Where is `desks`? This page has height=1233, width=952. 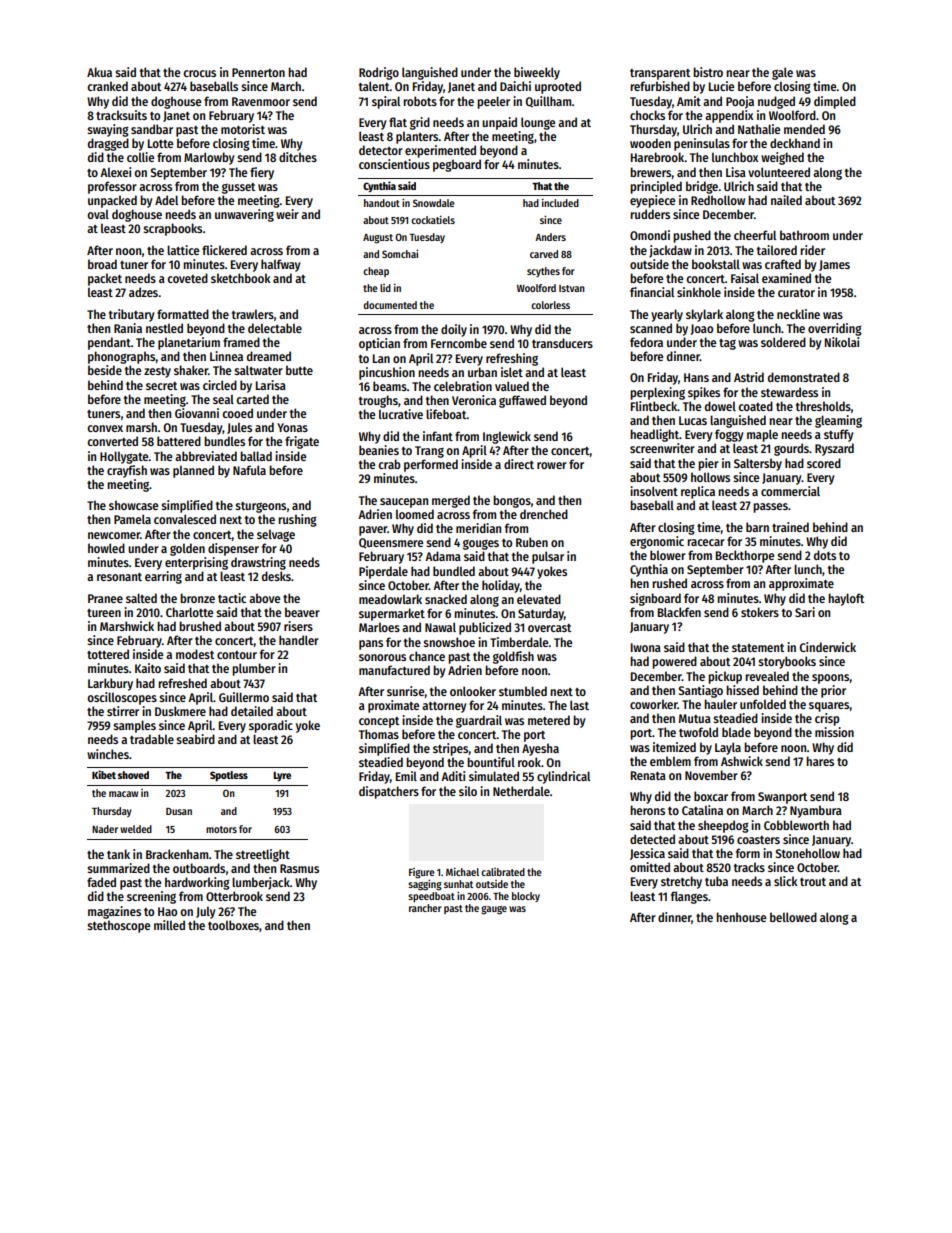
desks is located at coordinates (276, 576).
